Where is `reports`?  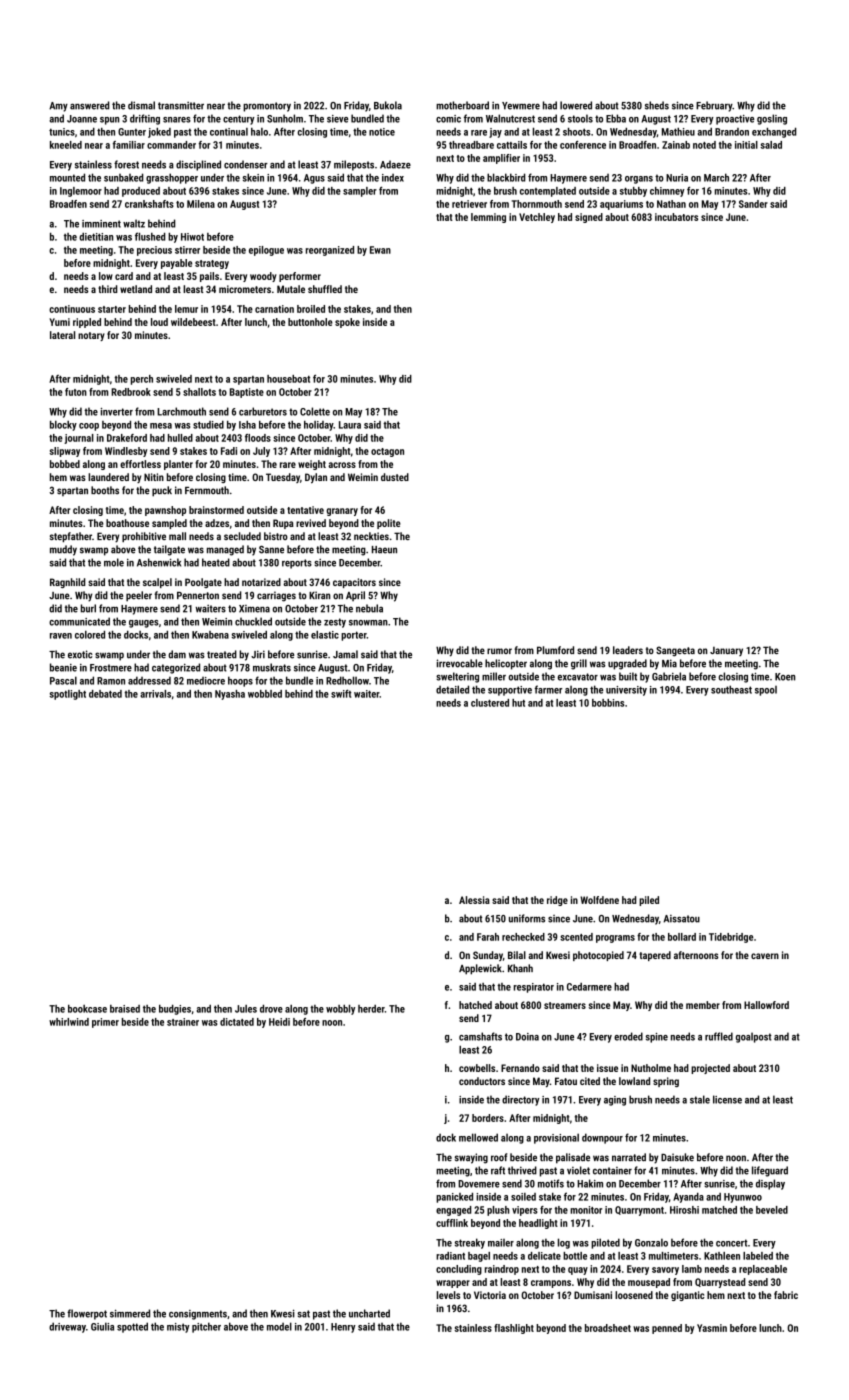 reports is located at coordinates (297, 564).
